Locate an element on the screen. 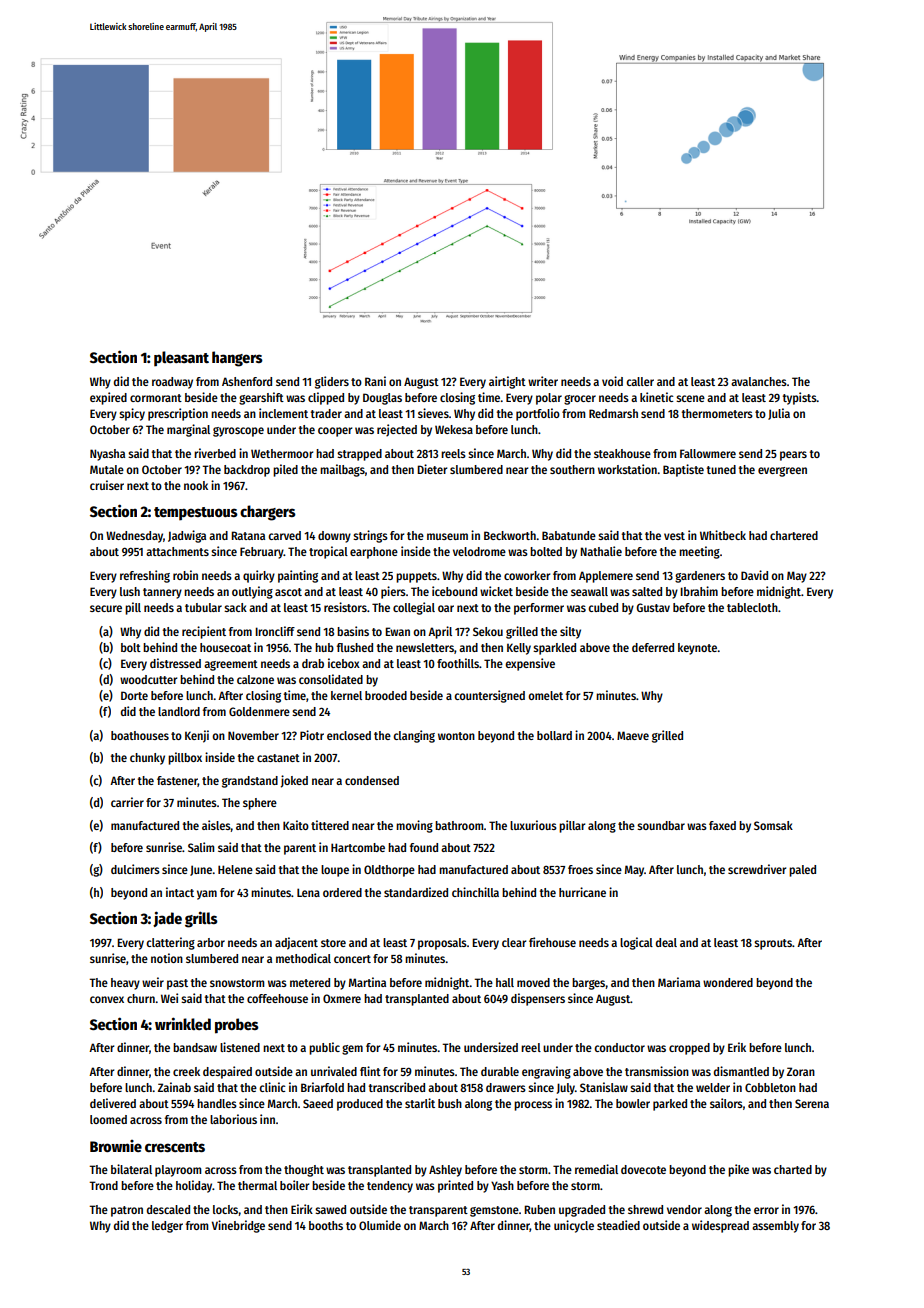 The image size is (924, 1308). tablecloth is located at coordinates (752, 607).
